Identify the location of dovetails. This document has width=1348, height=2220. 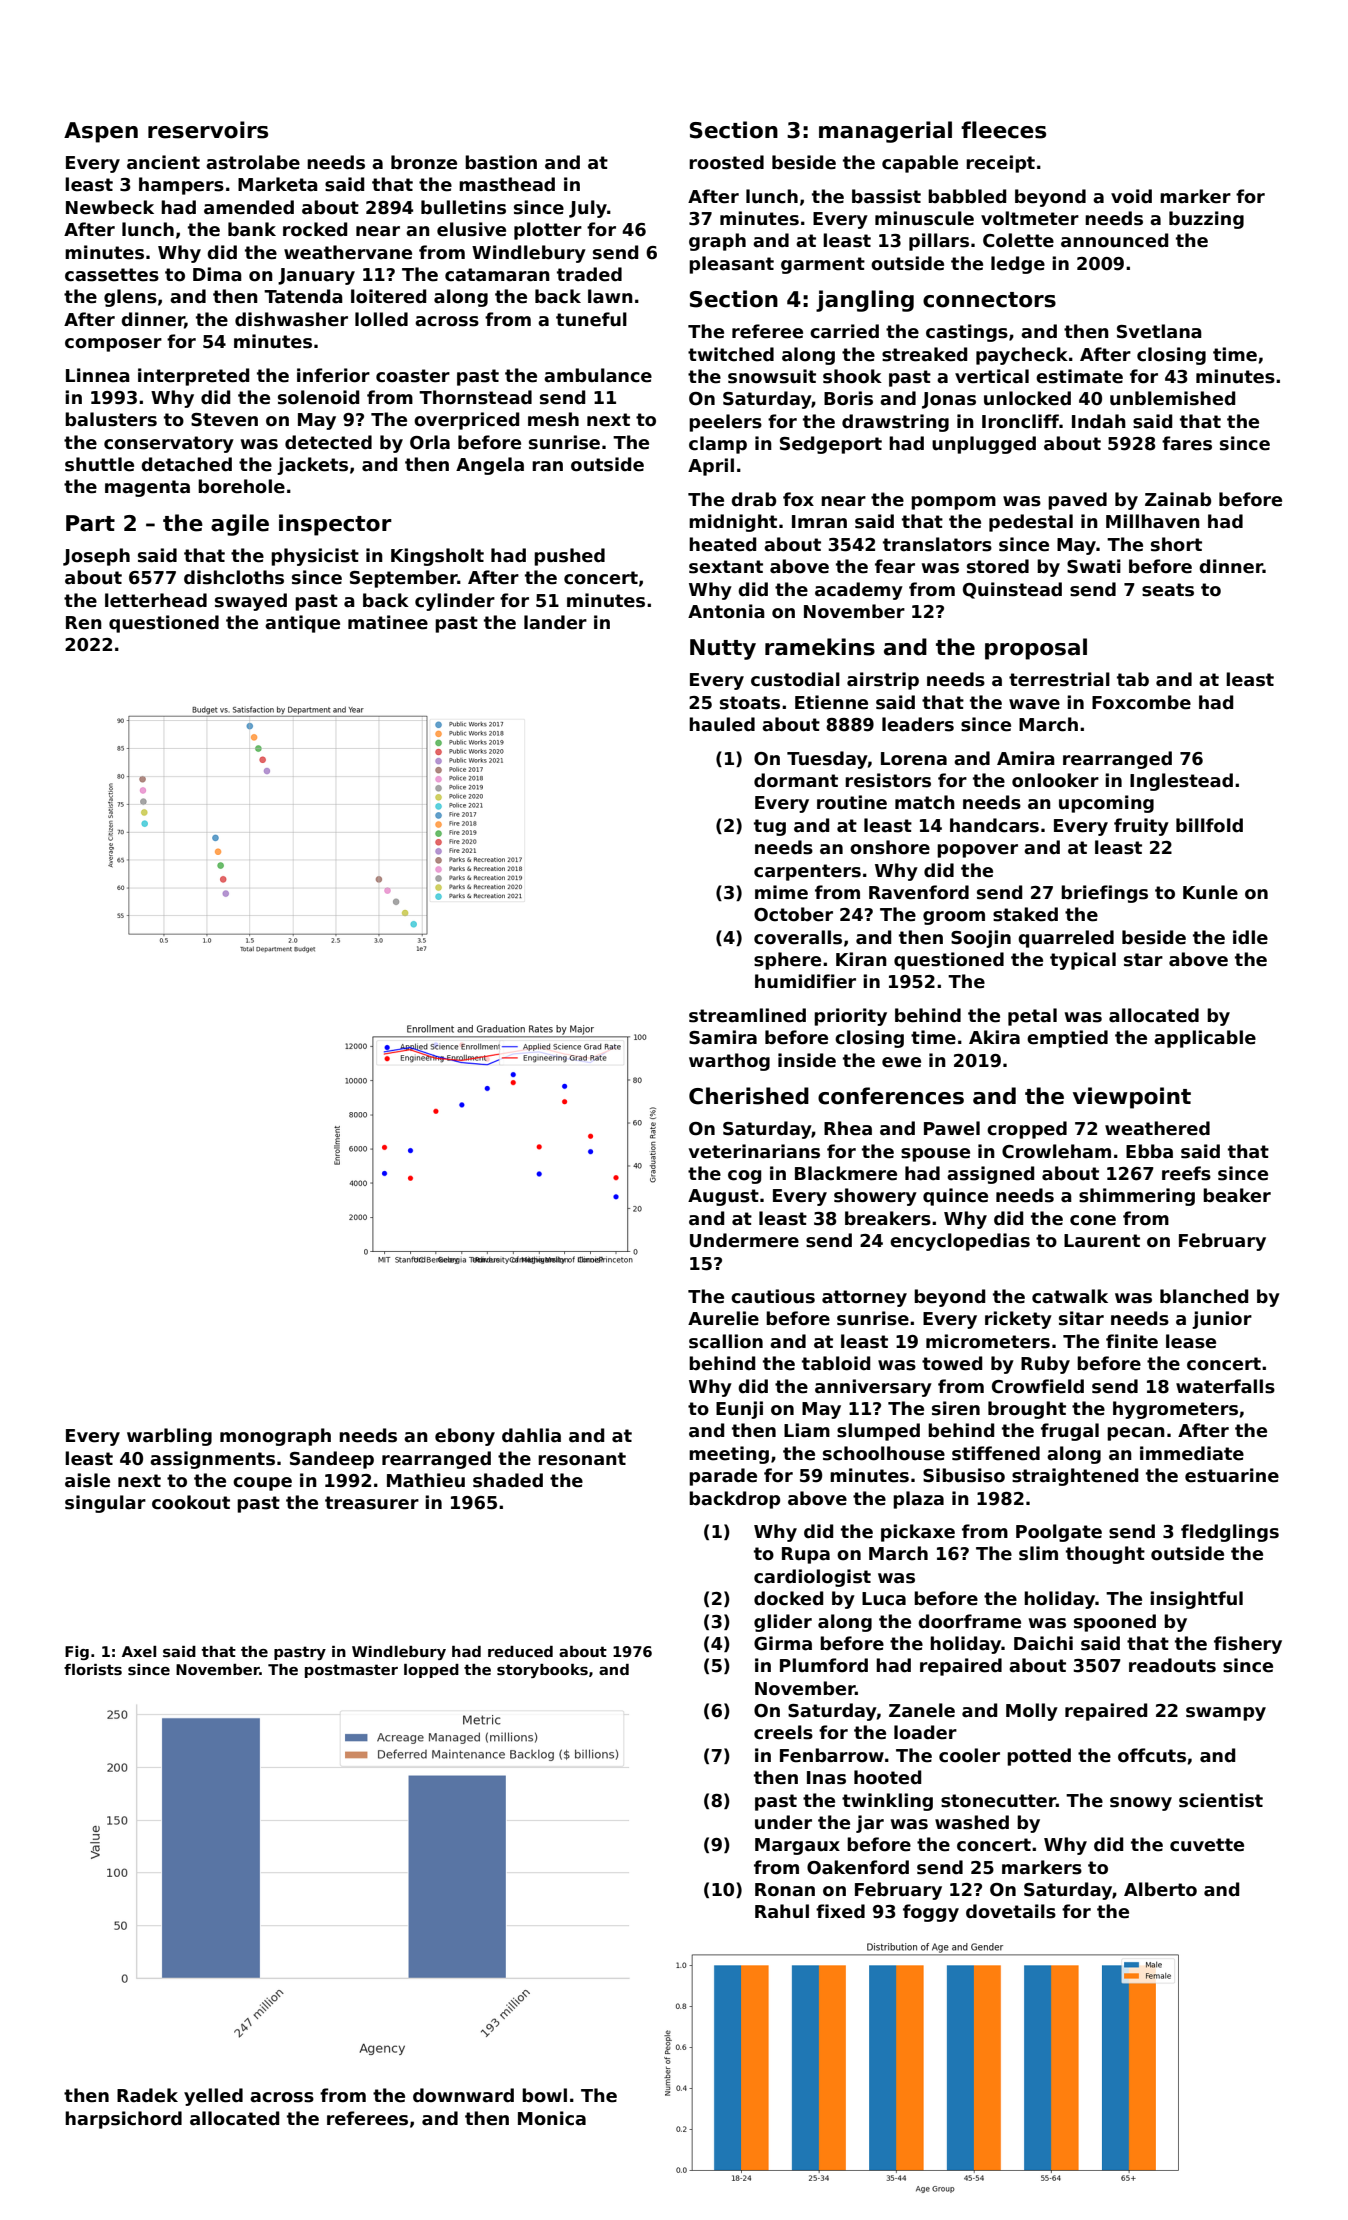
(1011, 1911).
